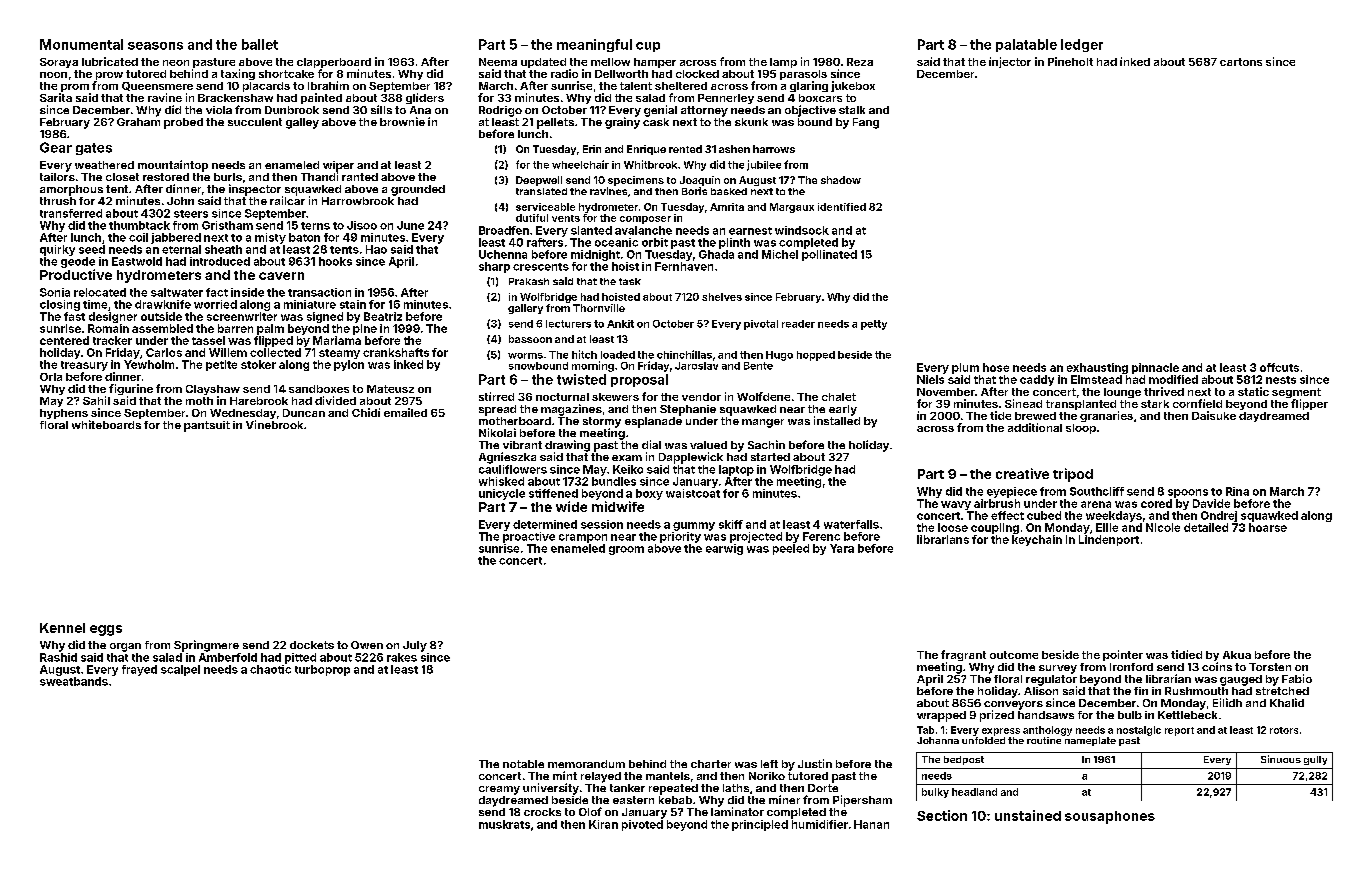 This screenshot has width=1372, height=887. Describe the element at coordinates (84, 366) in the screenshot. I see `treasury` at that location.
